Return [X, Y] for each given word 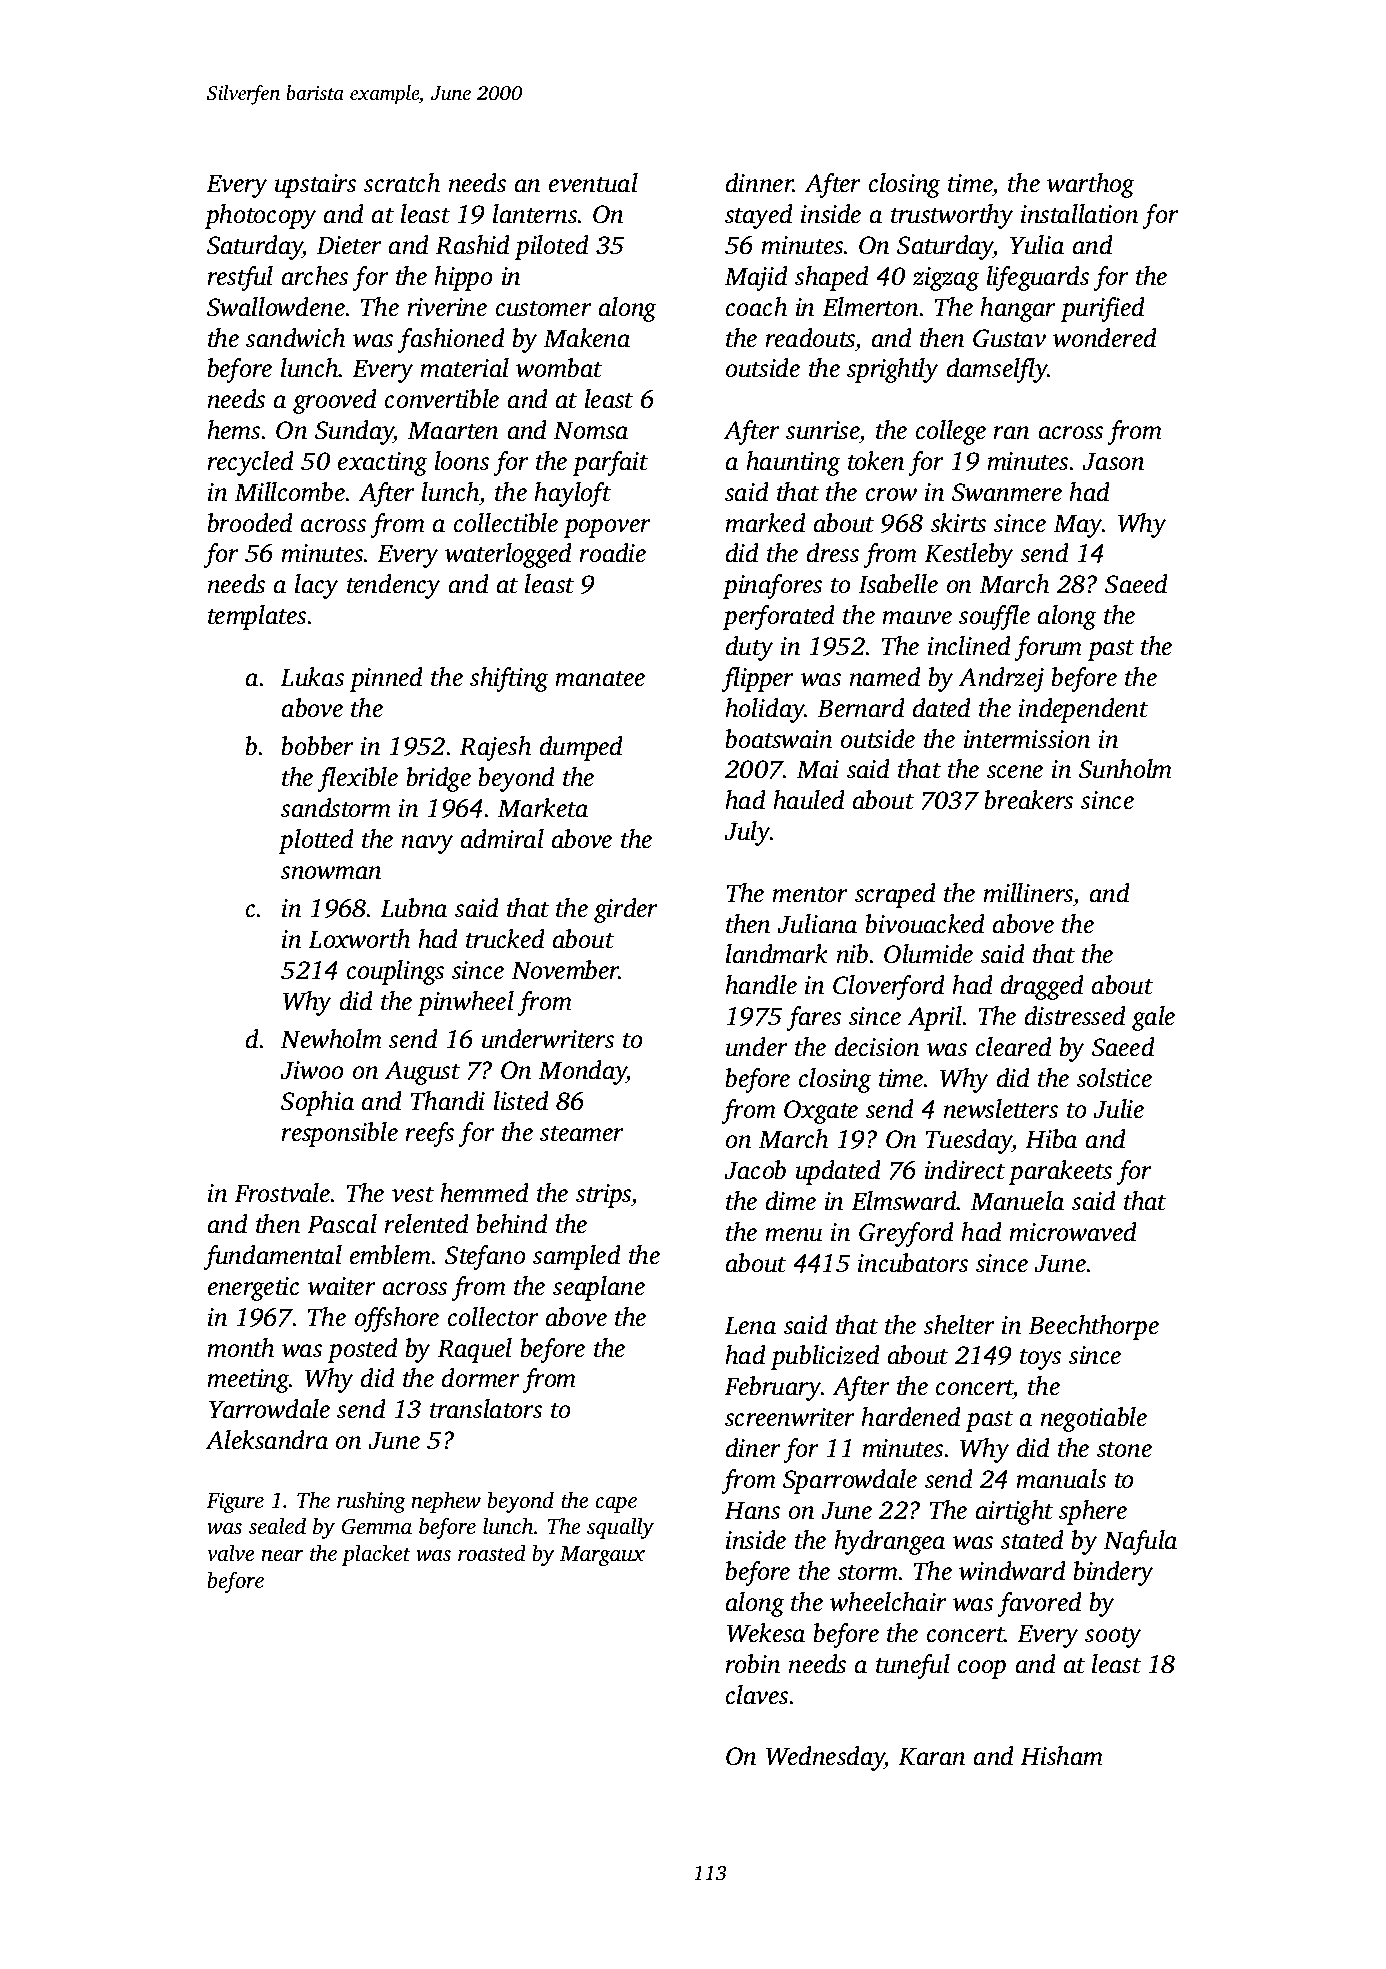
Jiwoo [311, 1070]
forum [1048, 648]
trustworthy [952, 216]
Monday [582, 1072]
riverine [447, 307]
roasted [492, 1552]
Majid [756, 278]
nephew [446, 1502]
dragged [1042, 987]
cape [616, 1505]
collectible [506, 523]
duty [750, 648]
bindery [1113, 1573]
